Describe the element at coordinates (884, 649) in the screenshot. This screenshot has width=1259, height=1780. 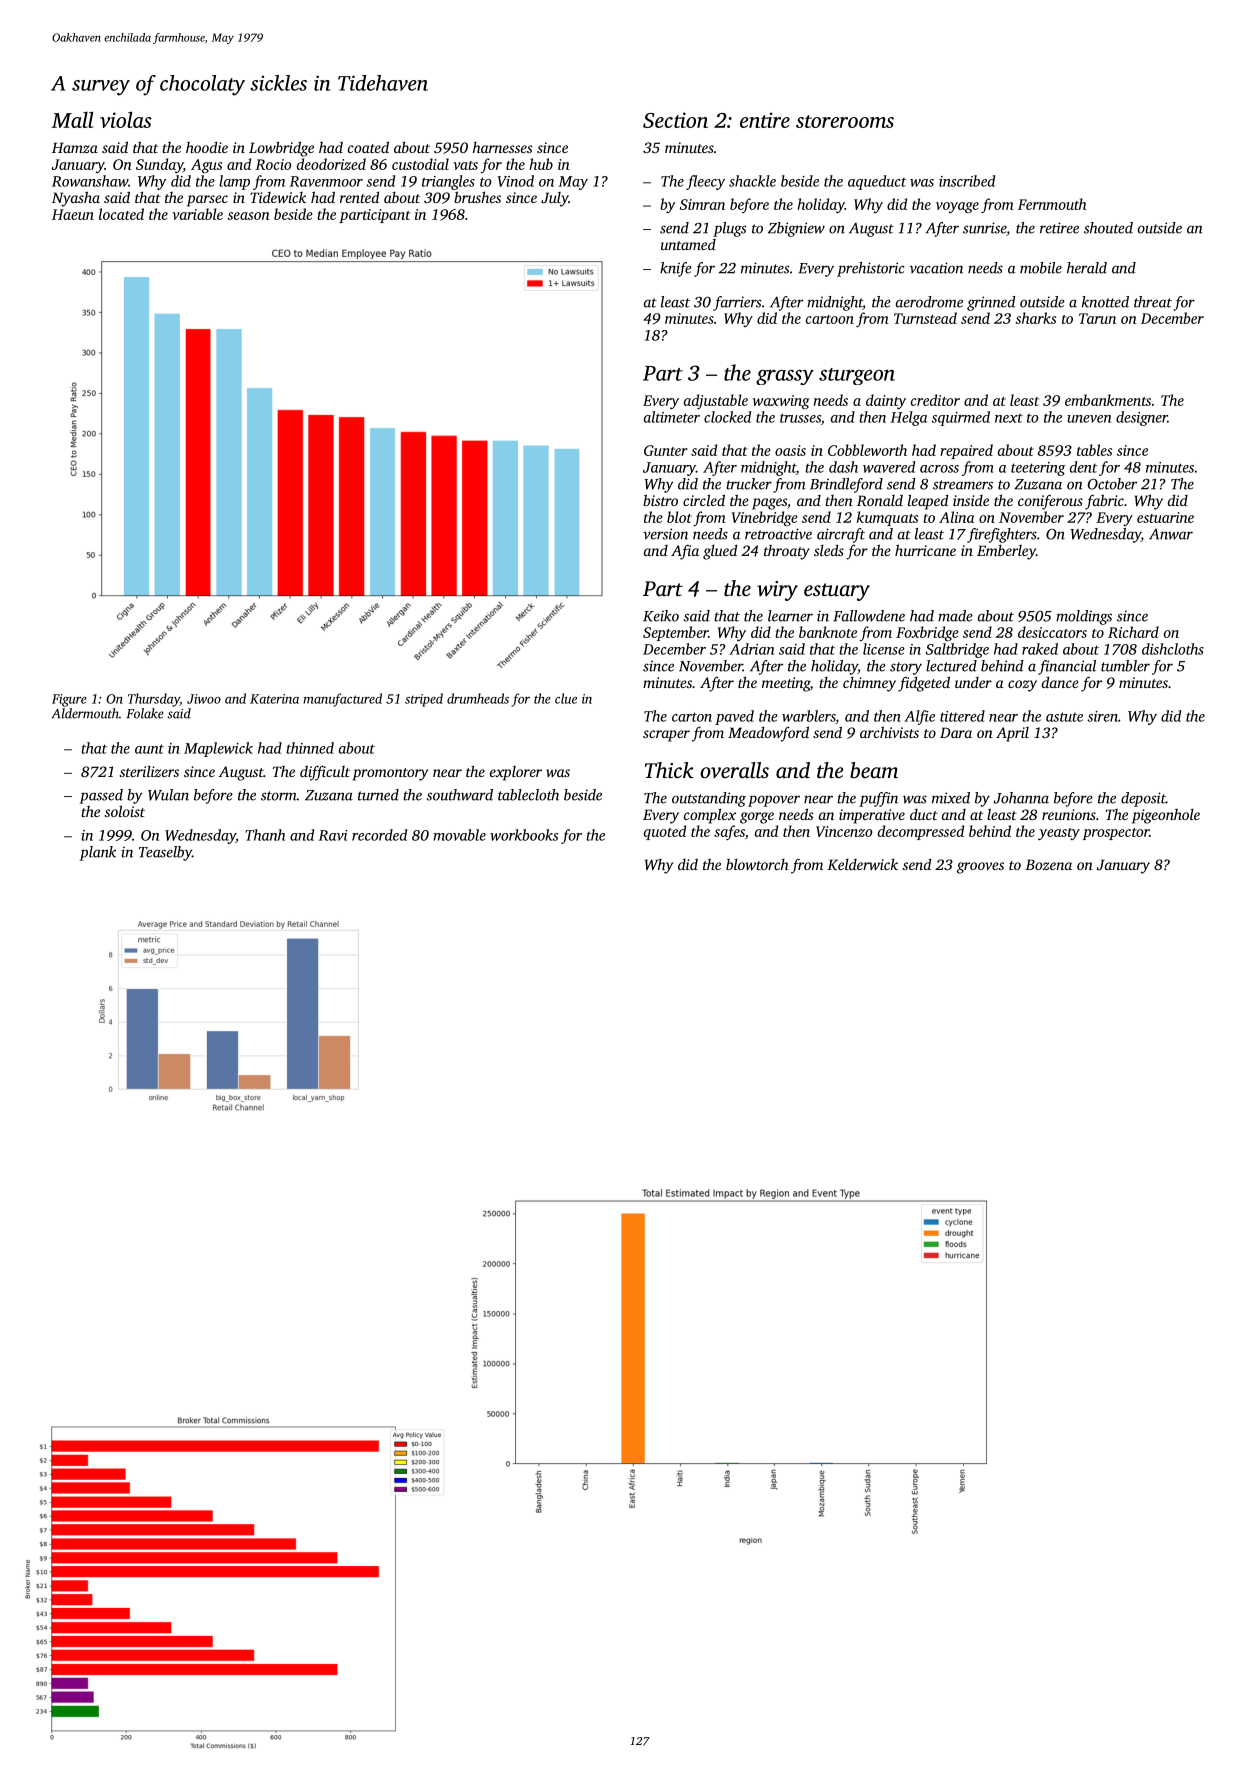
I see `license` at that location.
